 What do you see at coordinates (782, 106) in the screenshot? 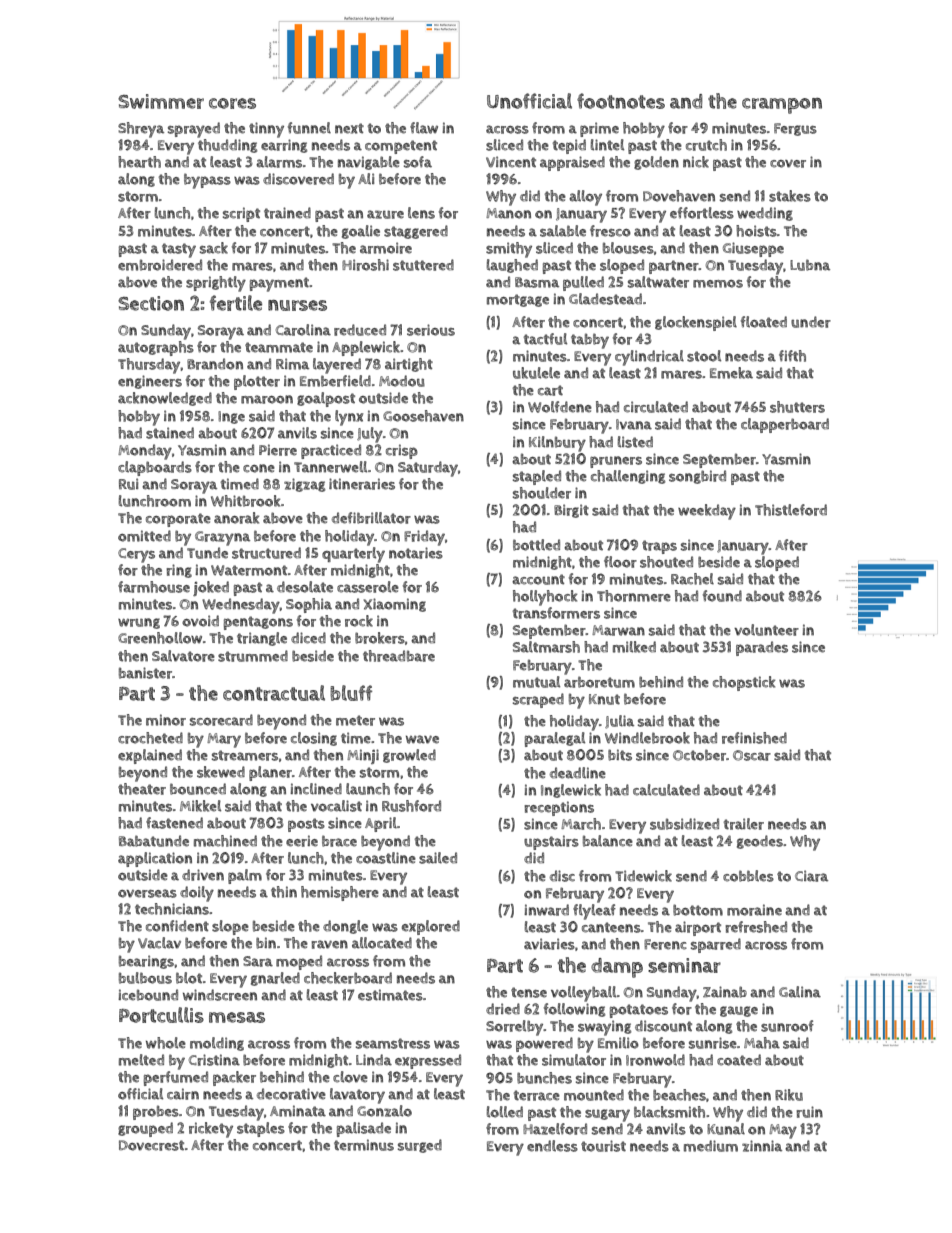
I see `crampon` at bounding box center [782, 106].
